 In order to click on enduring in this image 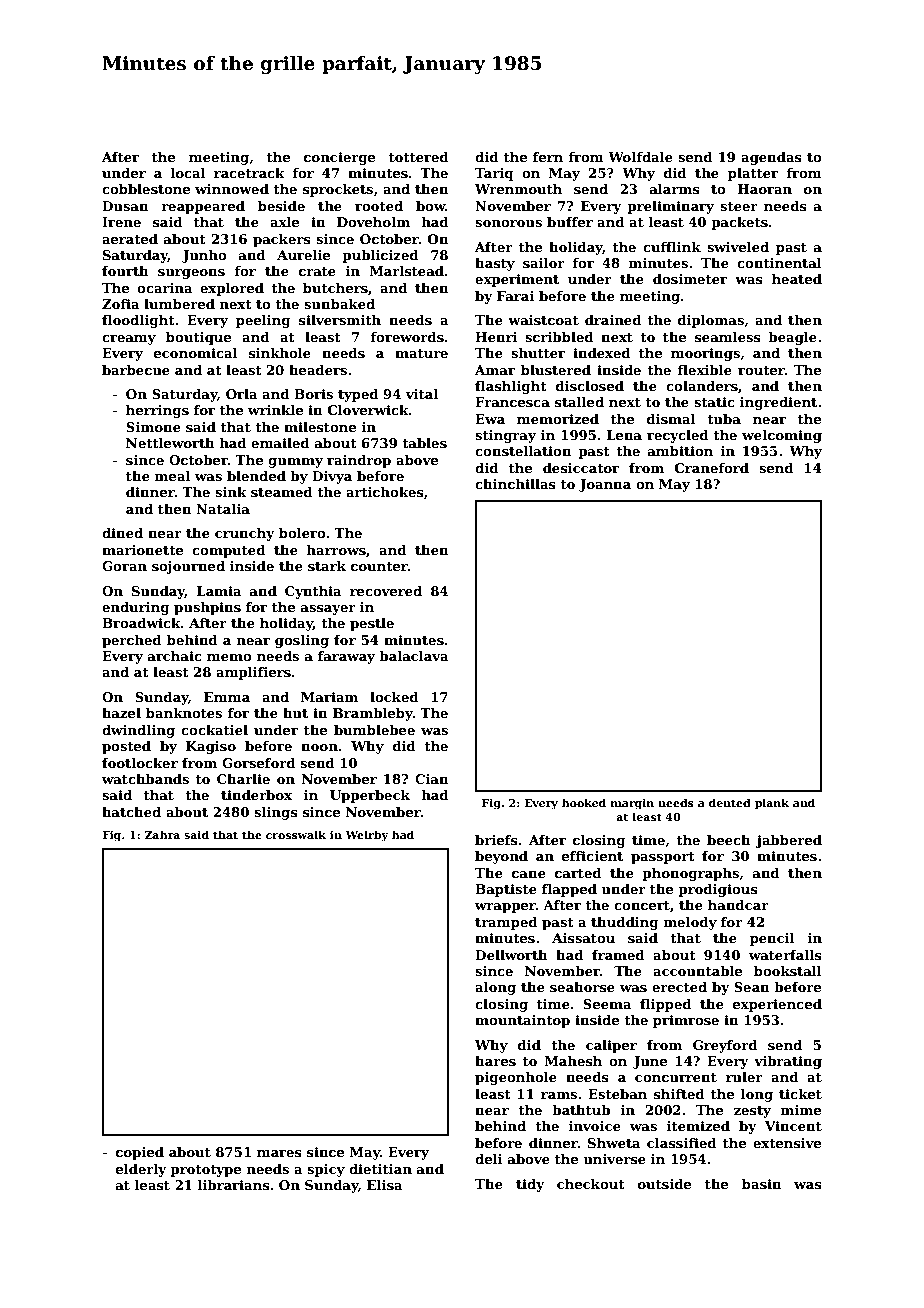, I will do `click(136, 608)`.
